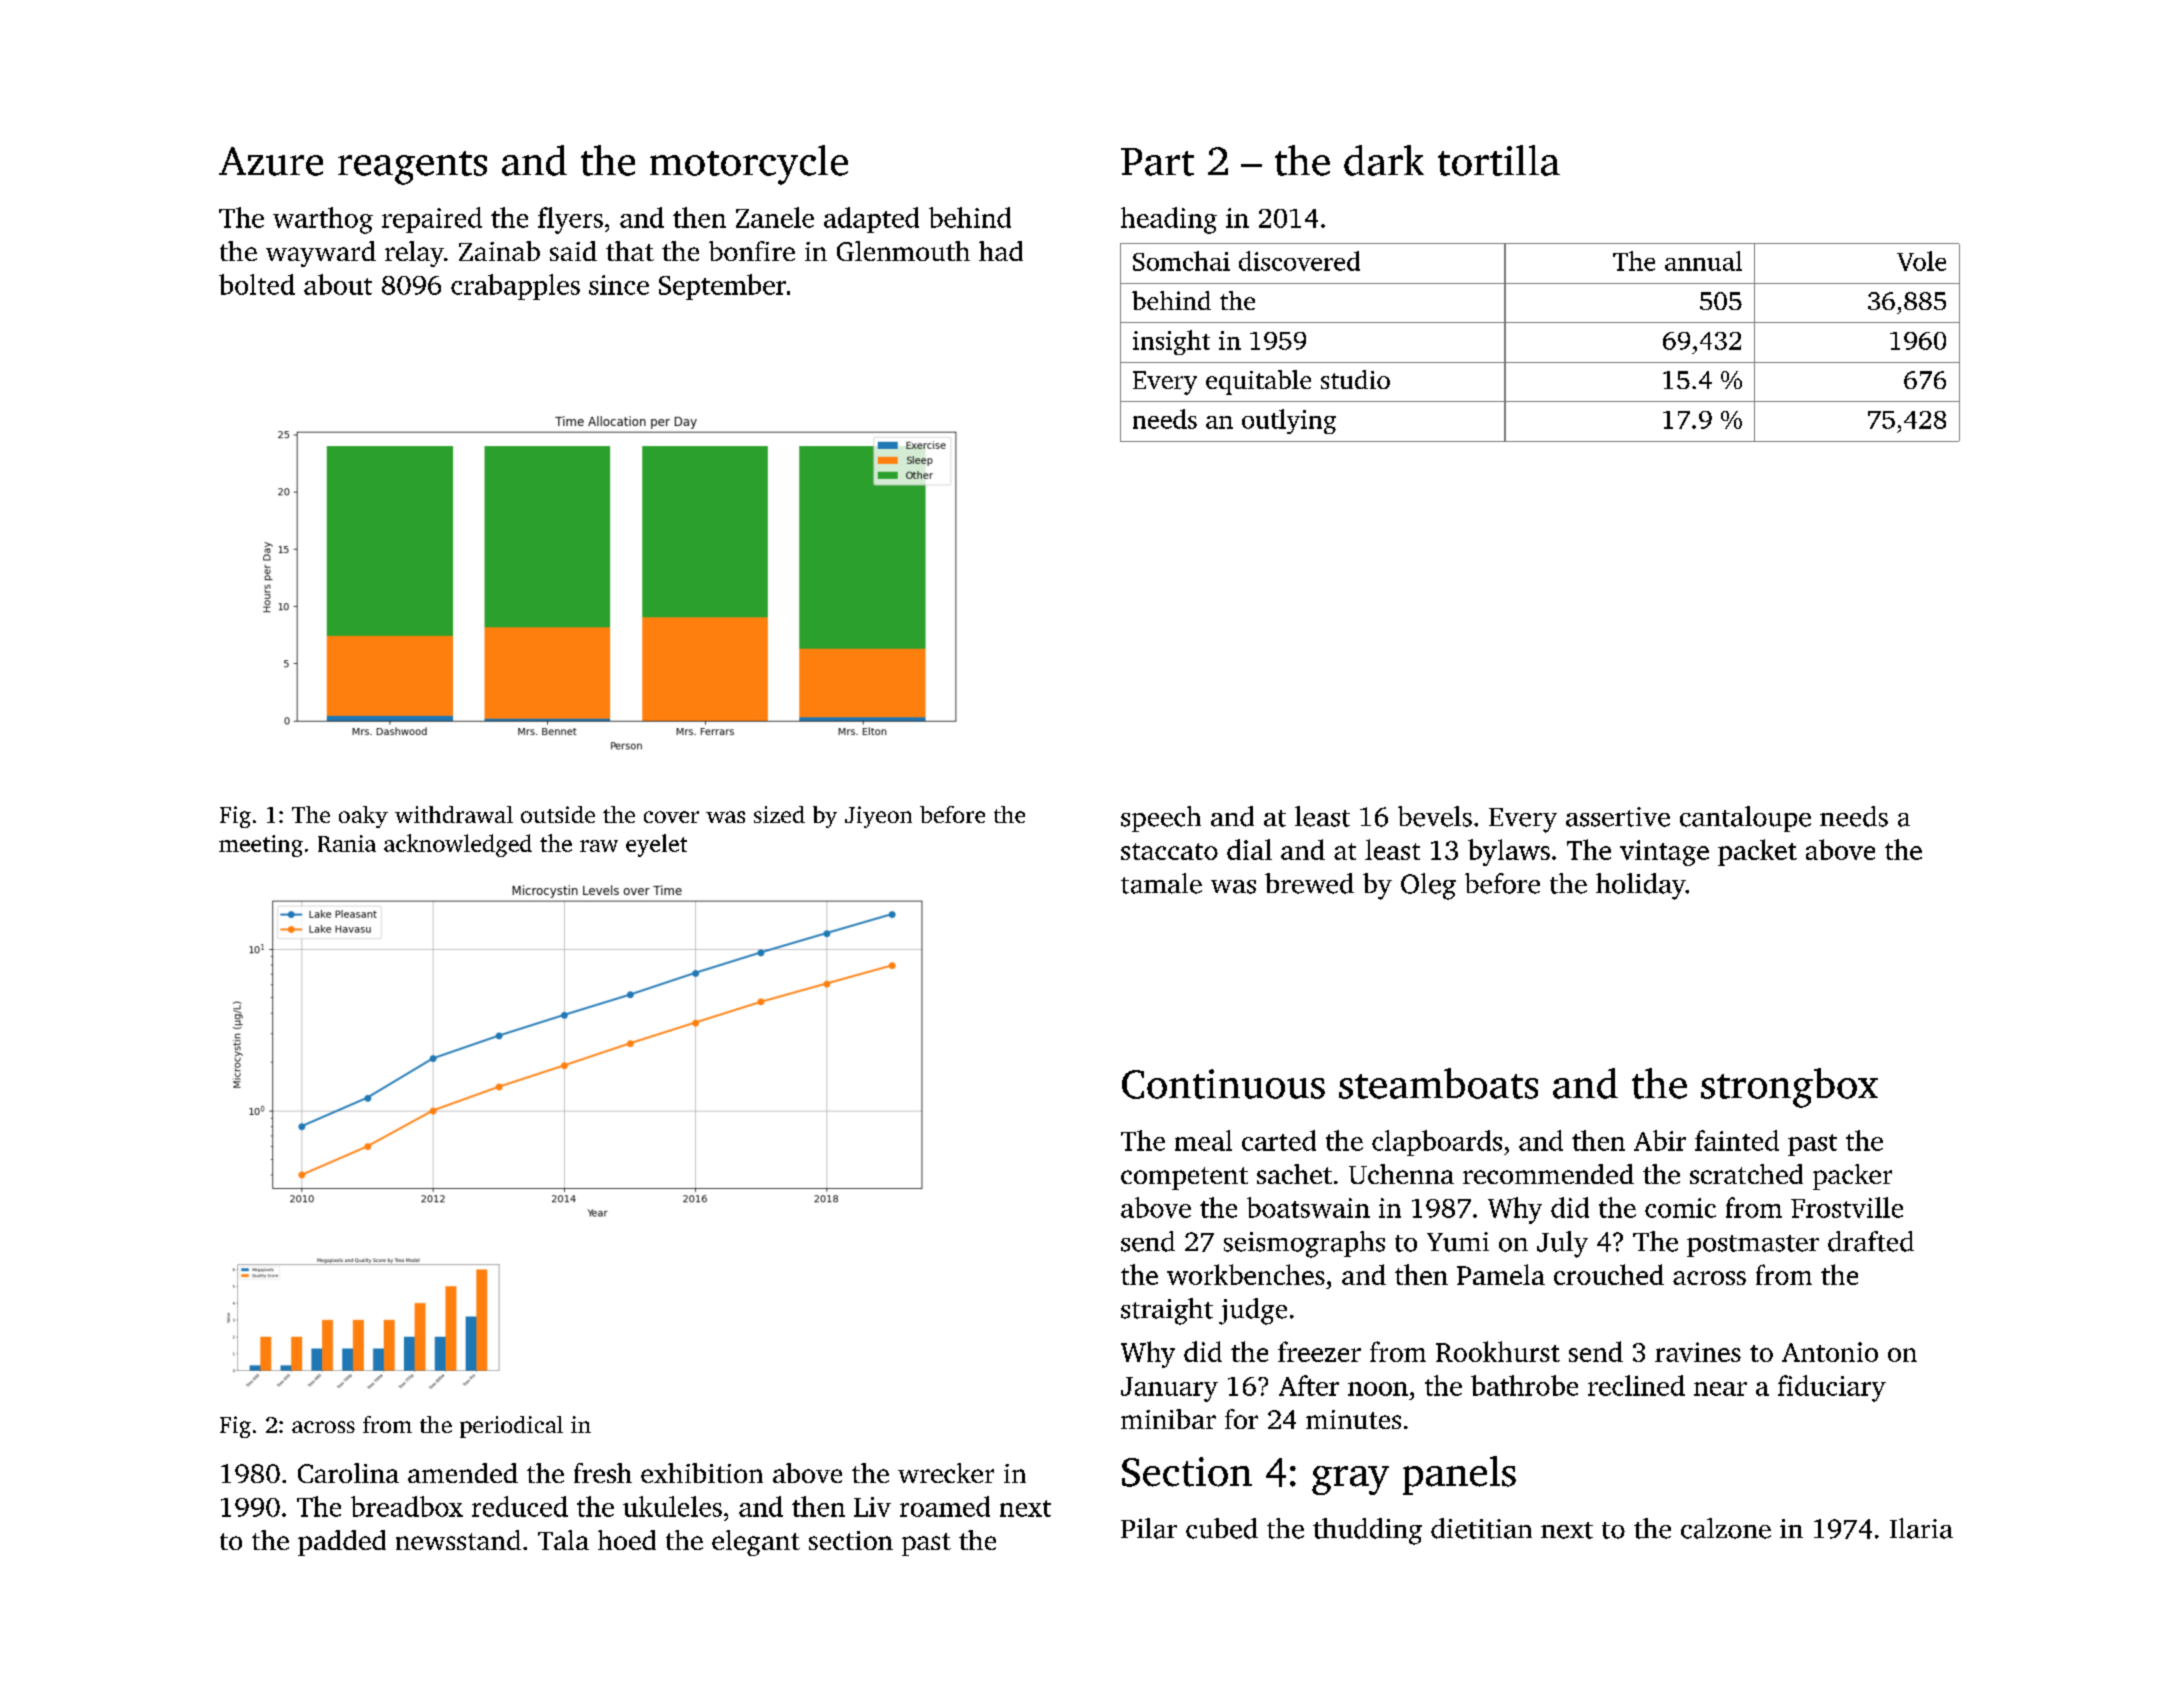 This screenshot has height=1683, width=2178. What do you see at coordinates (1167, 1311) in the screenshot?
I see `straight` at bounding box center [1167, 1311].
